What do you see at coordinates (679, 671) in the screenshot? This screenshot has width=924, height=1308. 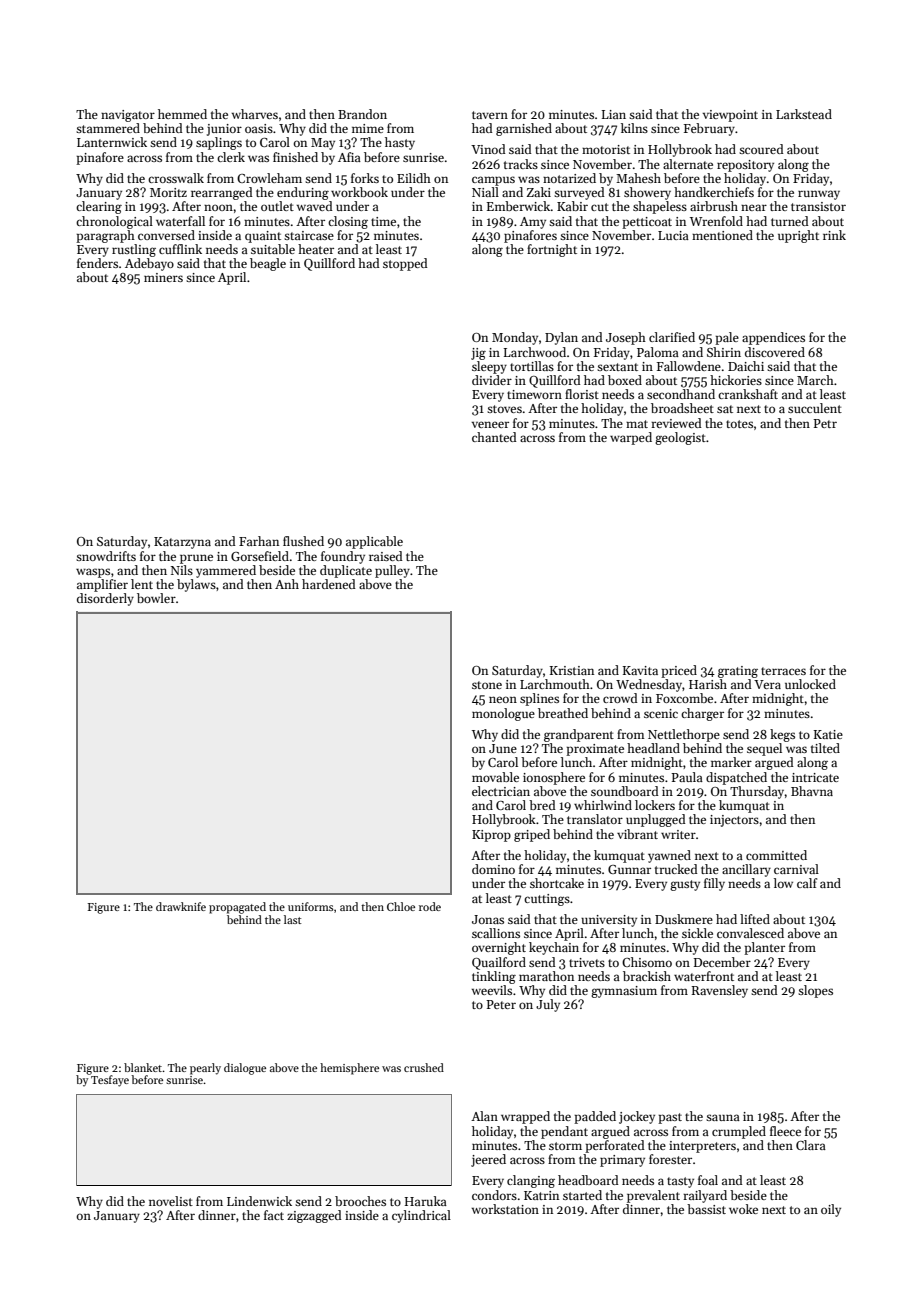 I see `priced` at bounding box center [679, 671].
